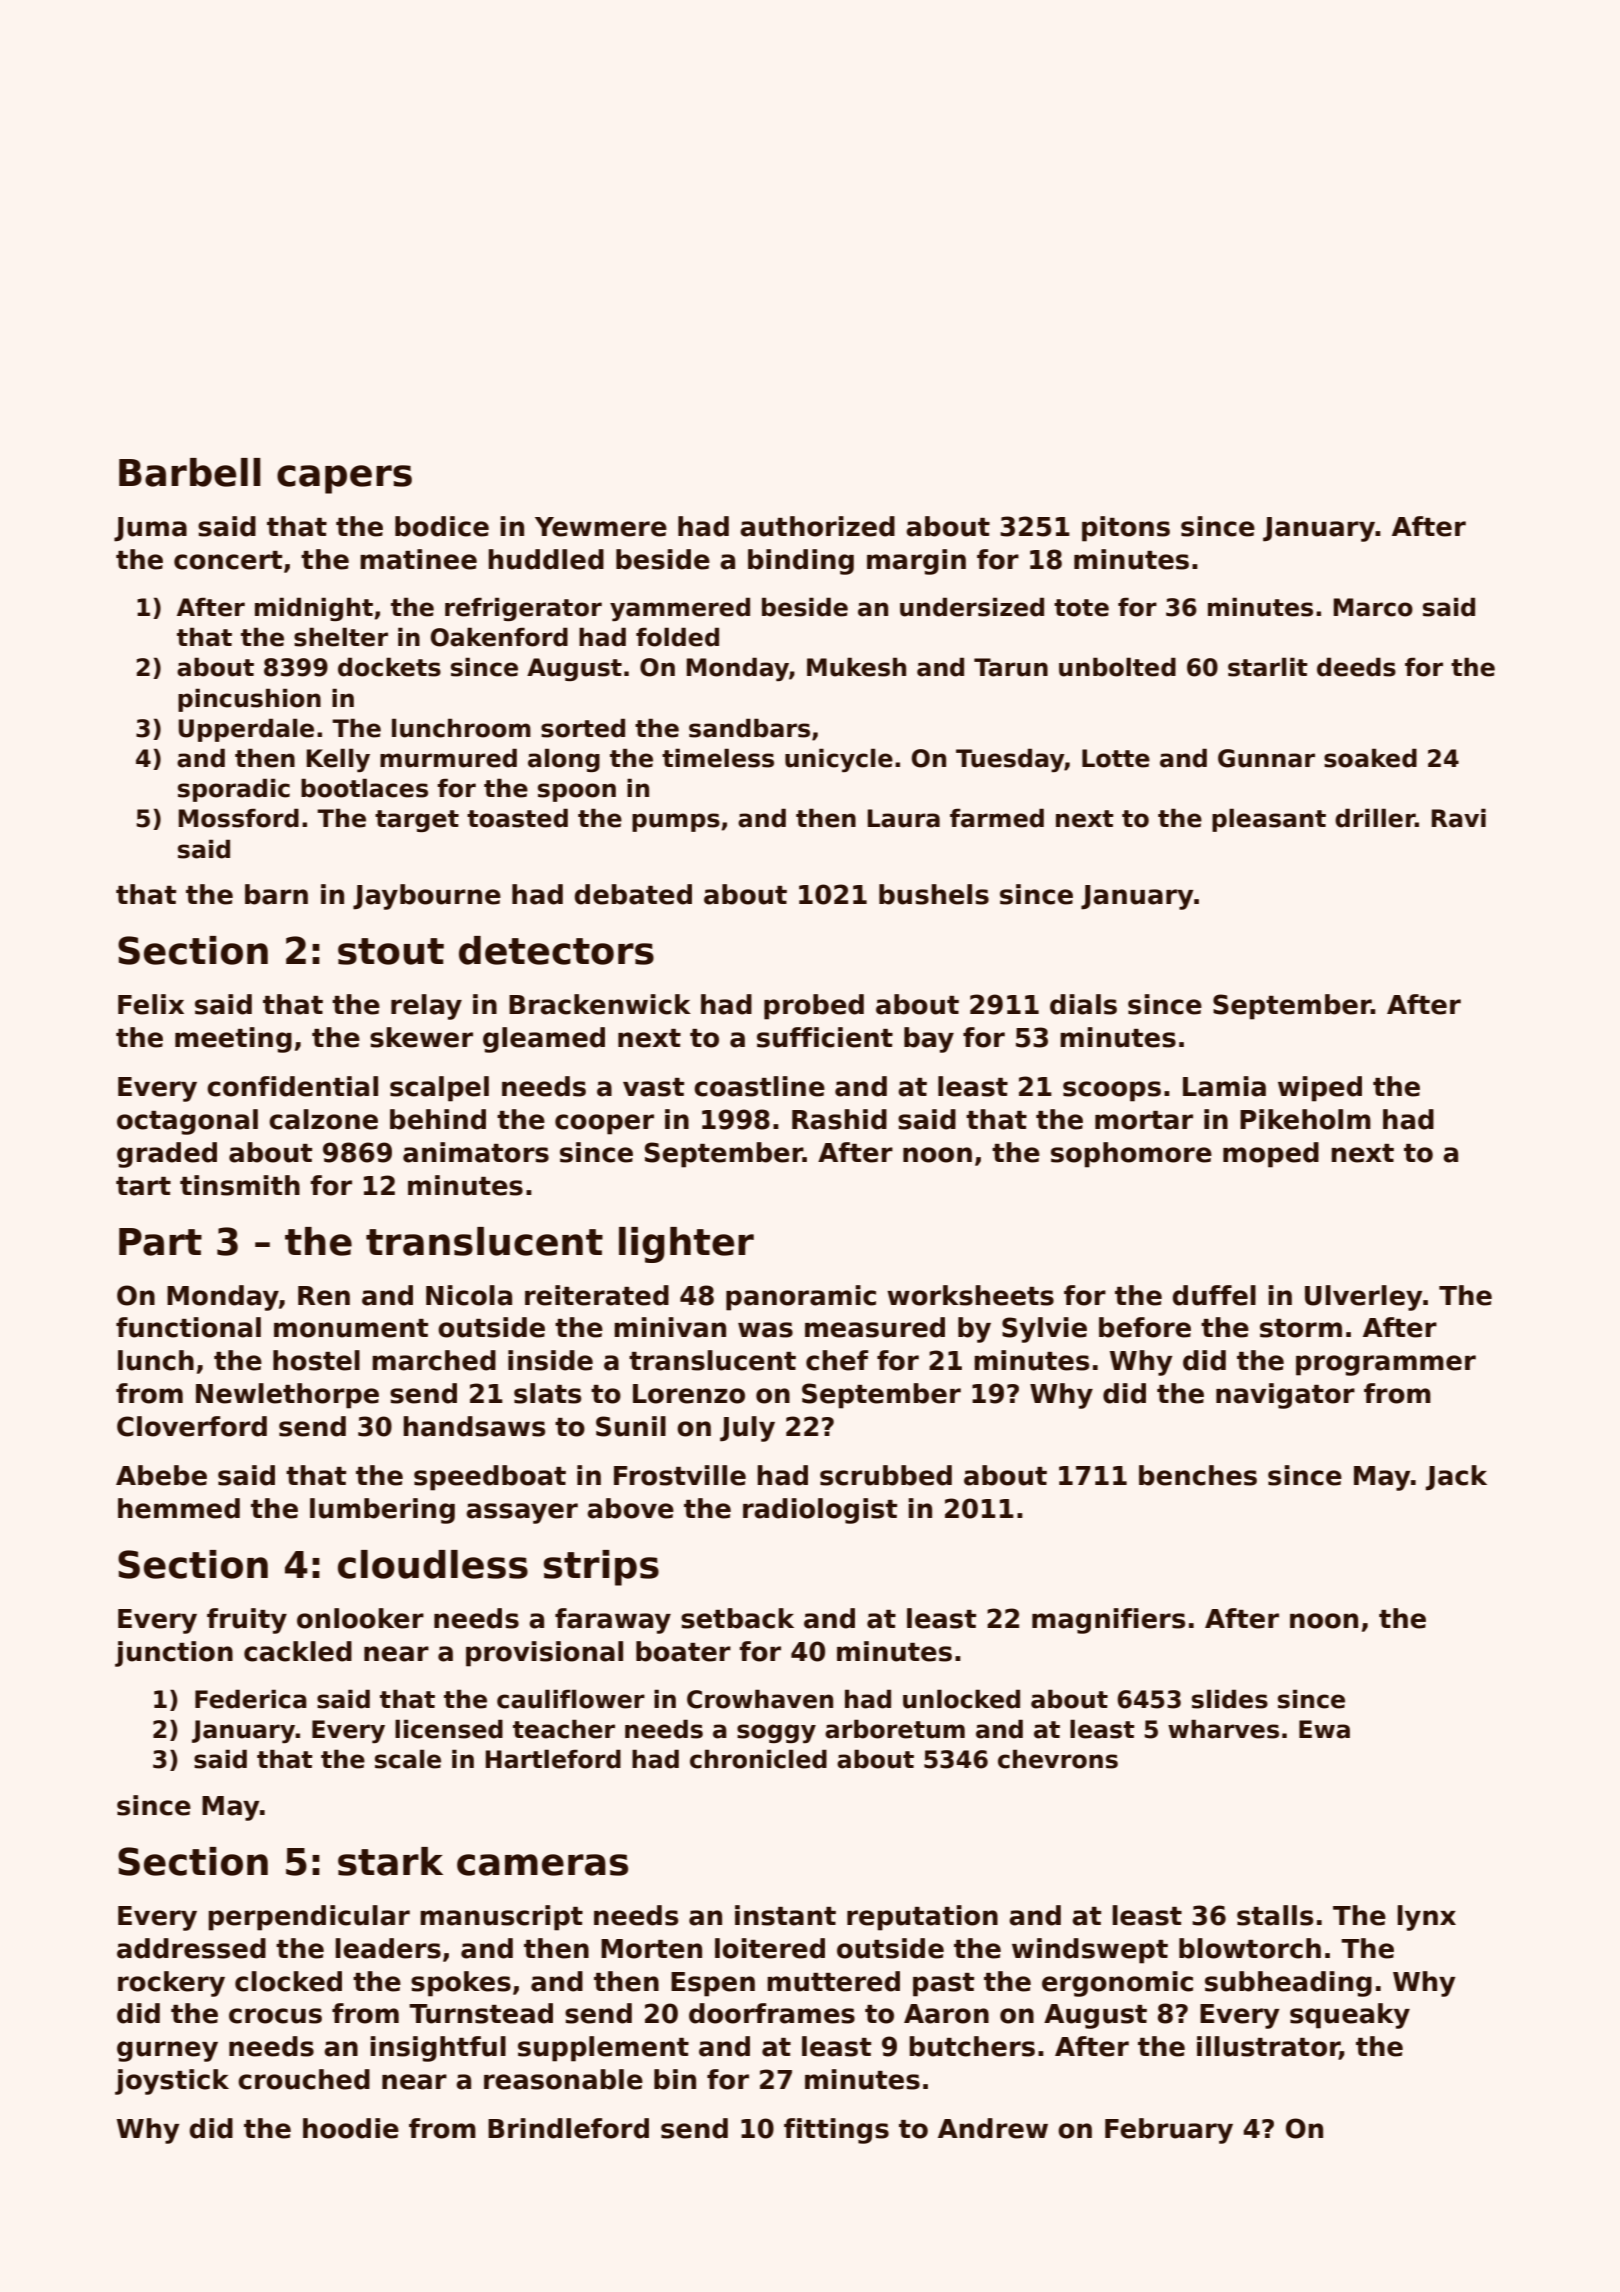 The image size is (1620, 2292). What do you see at coordinates (426, 1007) in the screenshot?
I see `relay` at bounding box center [426, 1007].
